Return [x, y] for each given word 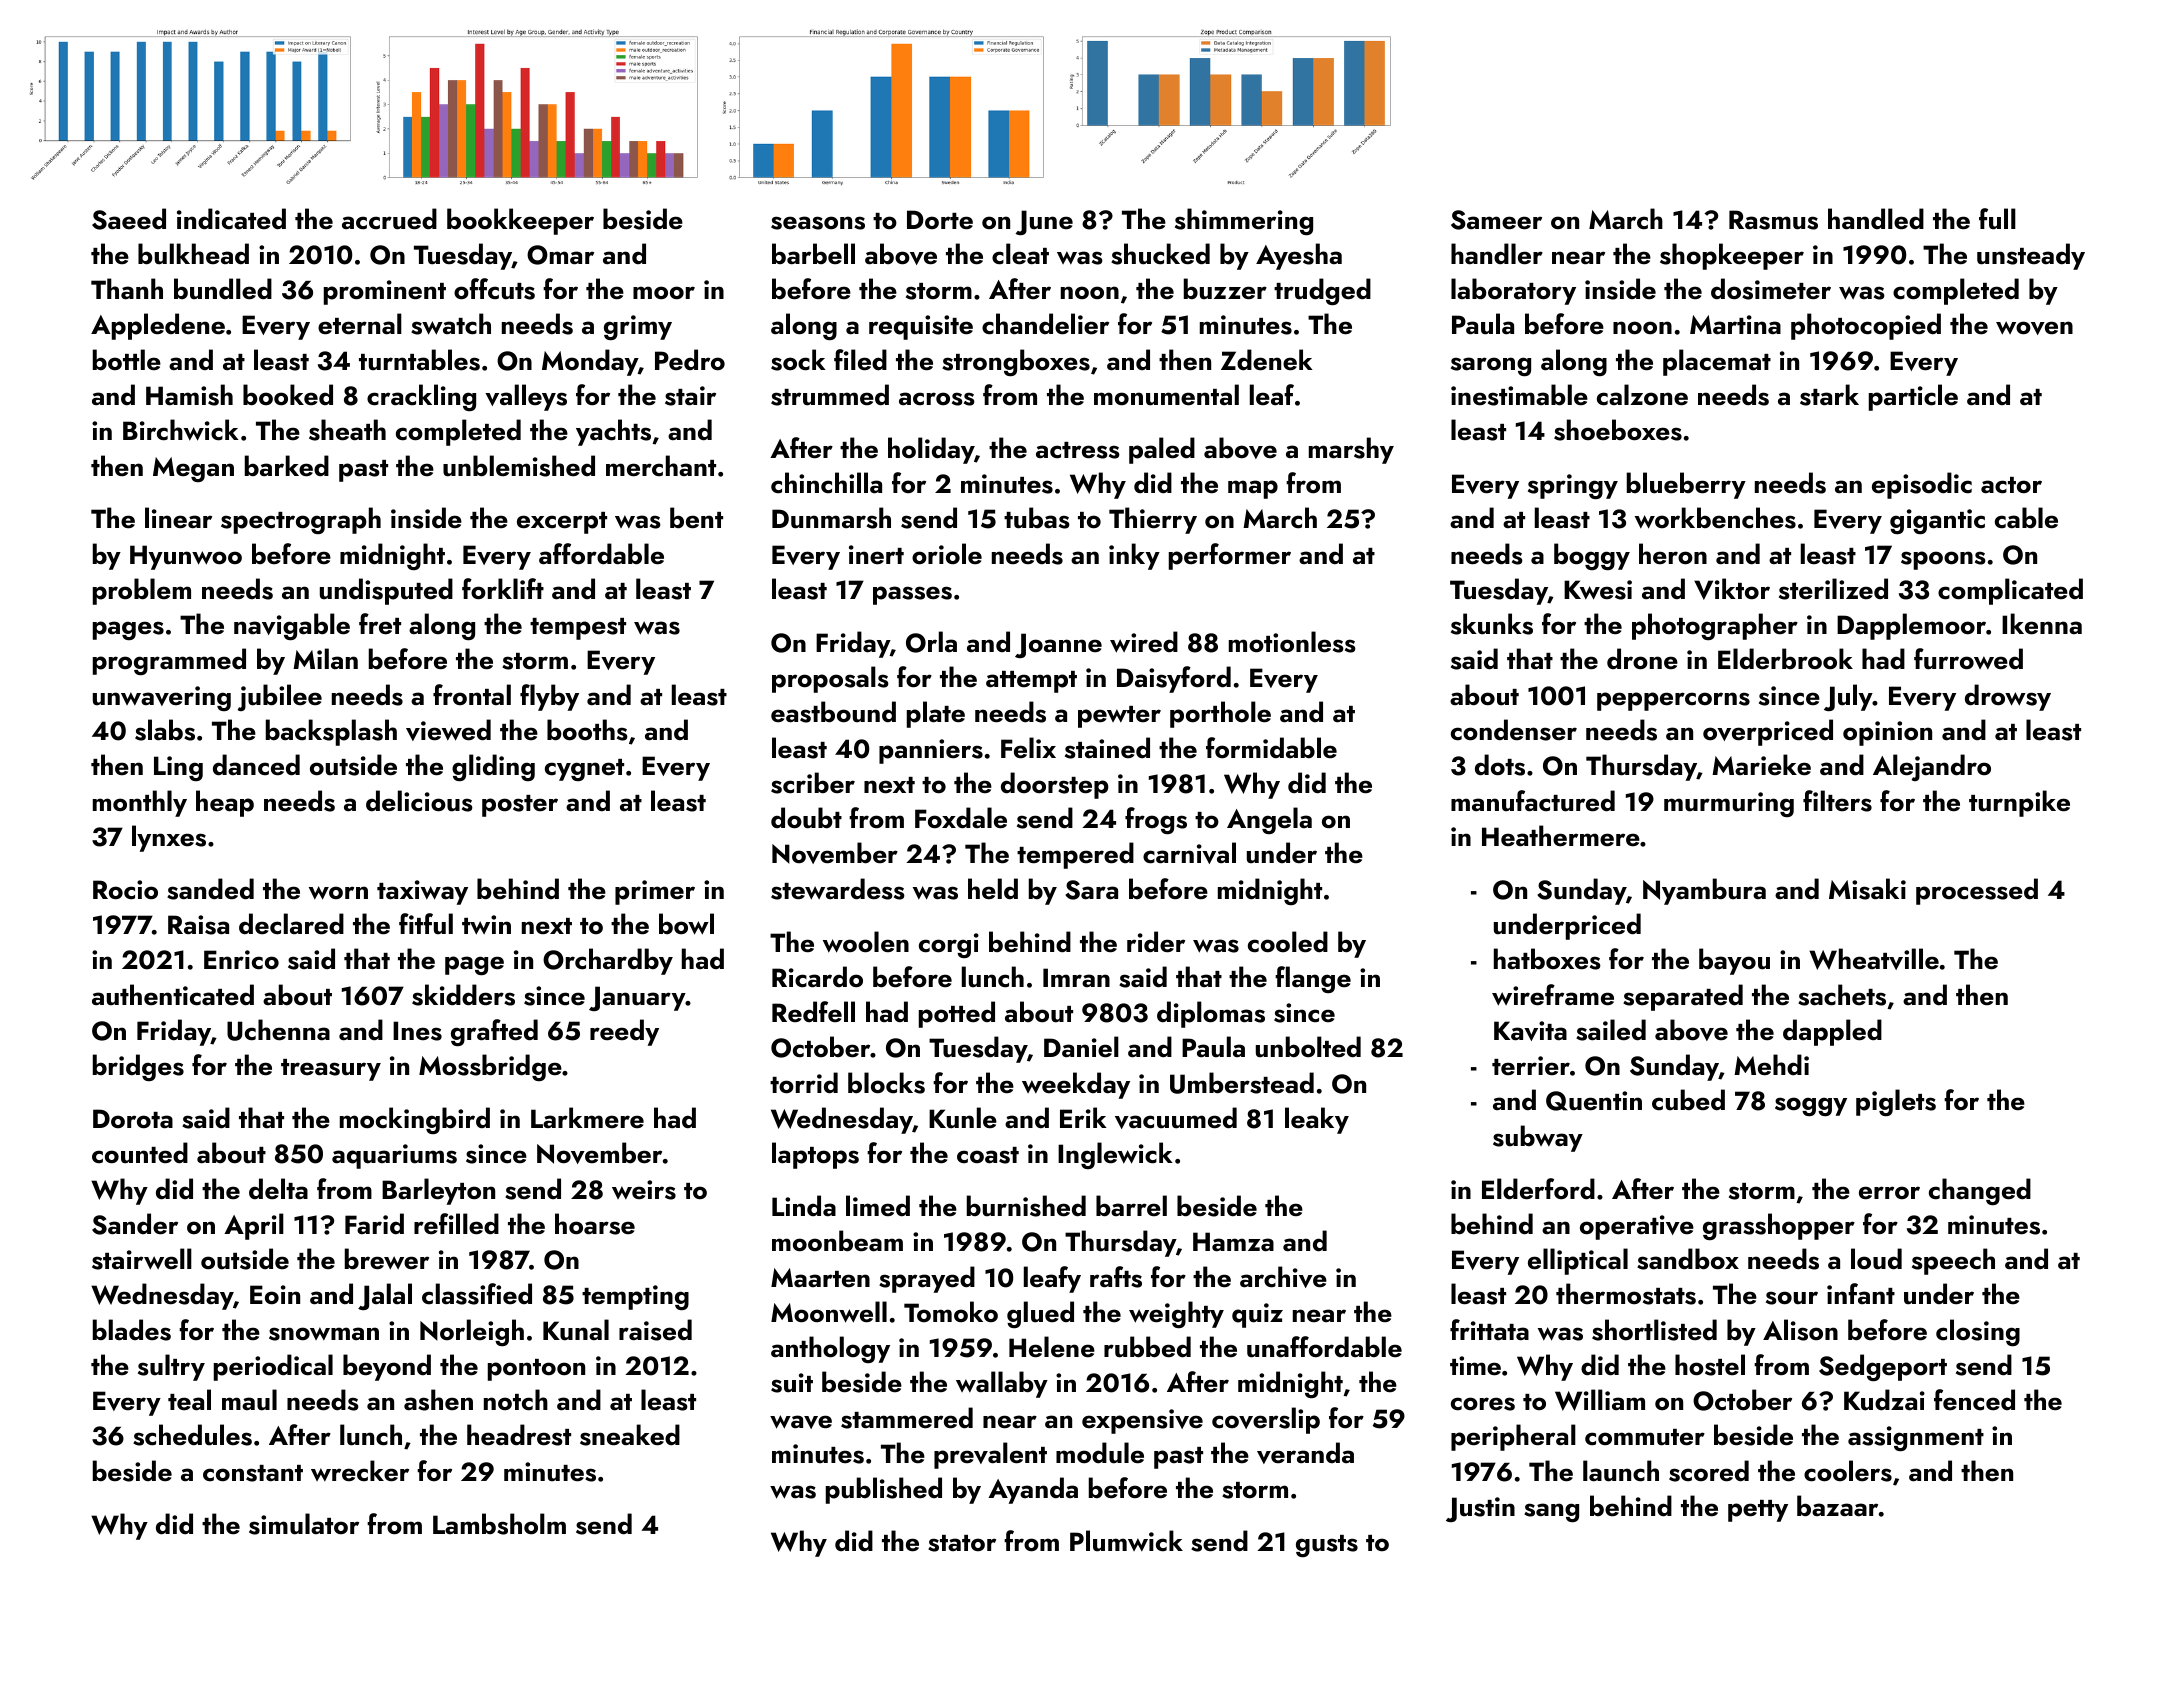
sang [1551, 1512]
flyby [549, 697]
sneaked [630, 1435]
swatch [451, 324]
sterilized [1833, 589]
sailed [1611, 1030]
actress [1078, 450]
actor [2011, 485]
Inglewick [1115, 1155]
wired [1144, 642]
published [884, 1490]
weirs [644, 1190]
